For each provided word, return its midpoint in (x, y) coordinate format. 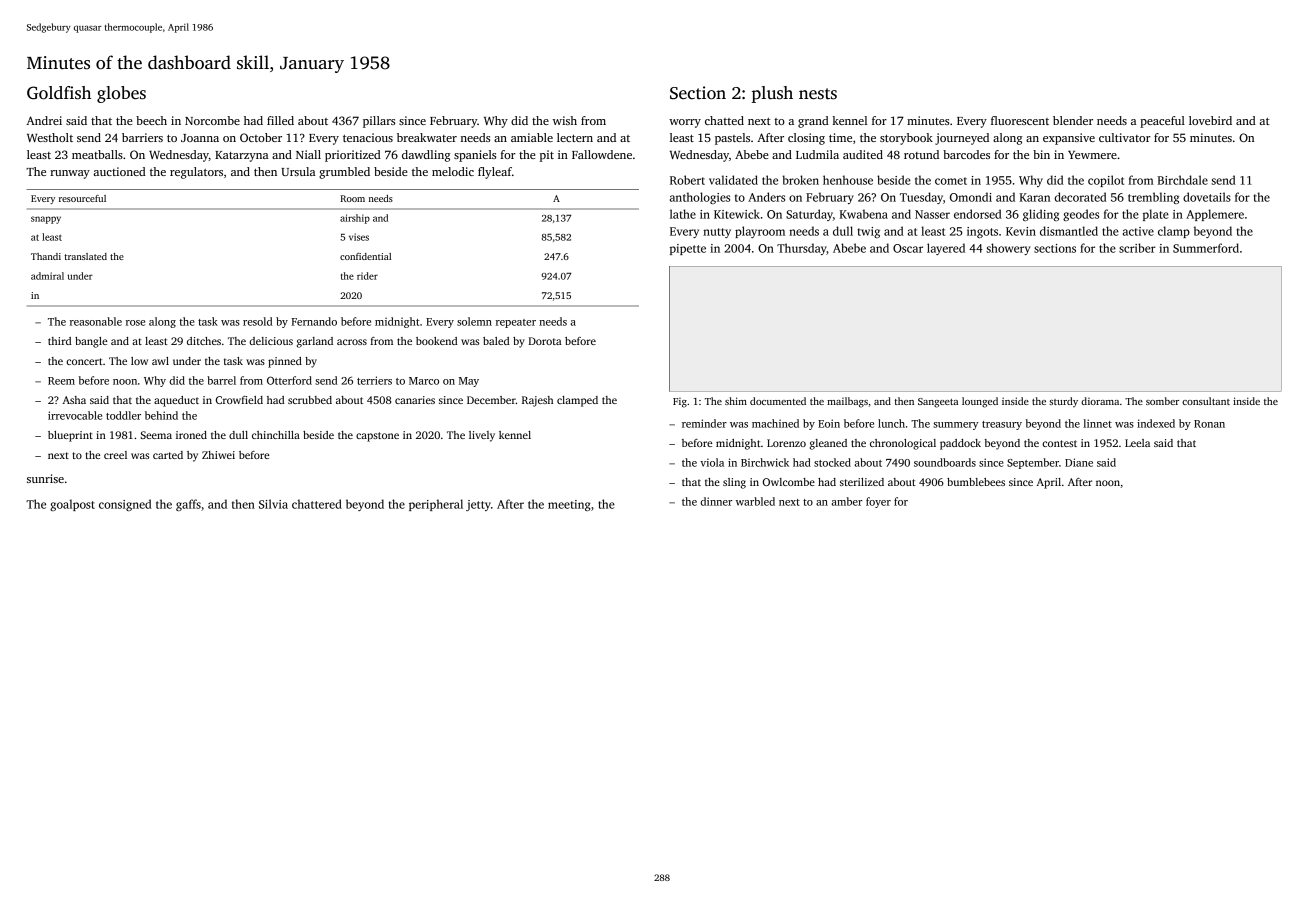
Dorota (545, 341)
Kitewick (737, 214)
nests (818, 94)
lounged (980, 402)
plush (772, 94)
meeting (569, 505)
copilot (1106, 181)
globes (121, 94)
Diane (1079, 462)
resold (258, 321)
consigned (125, 505)
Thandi (46, 256)
